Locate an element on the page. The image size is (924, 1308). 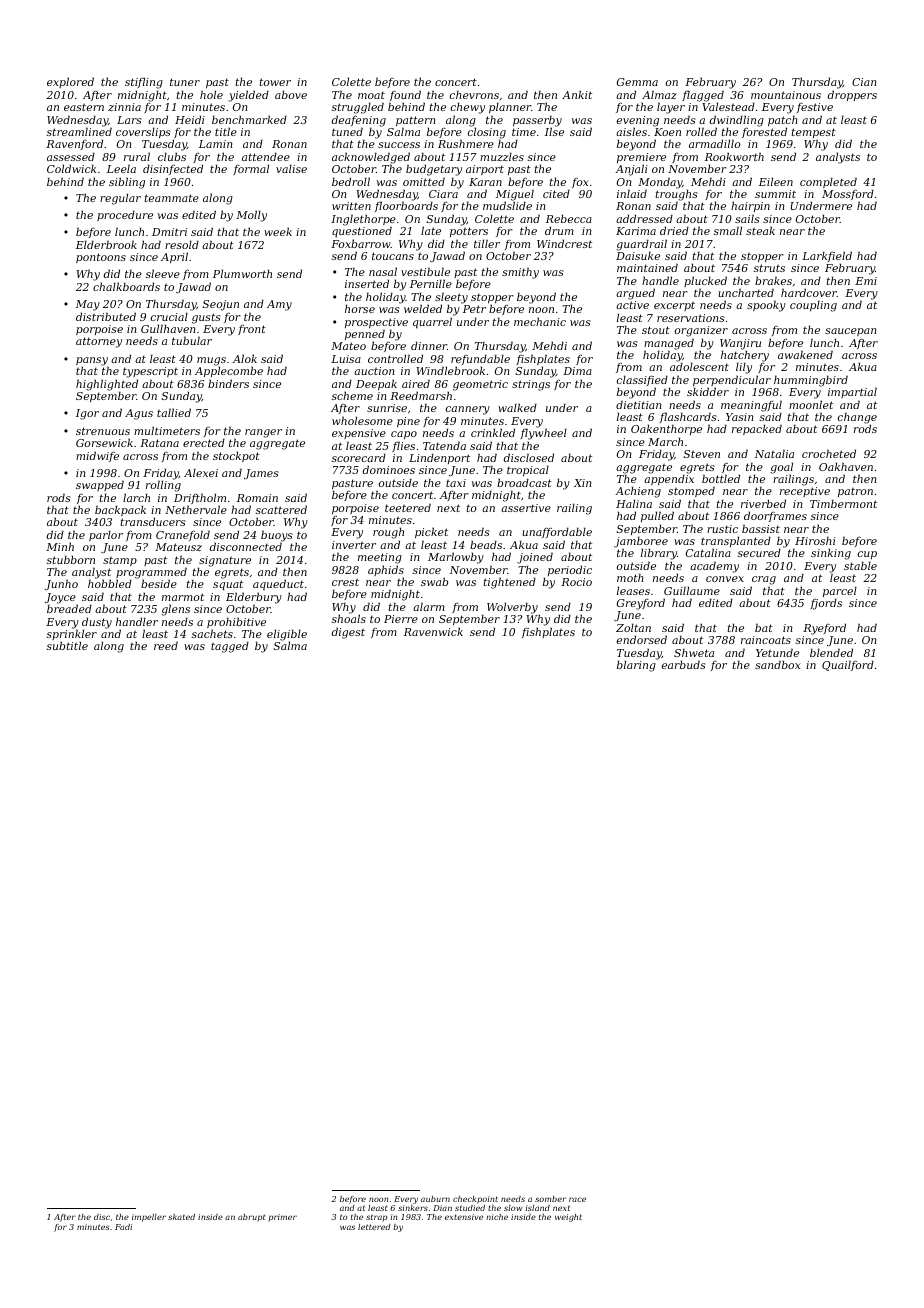
sandbox is located at coordinates (778, 664).
